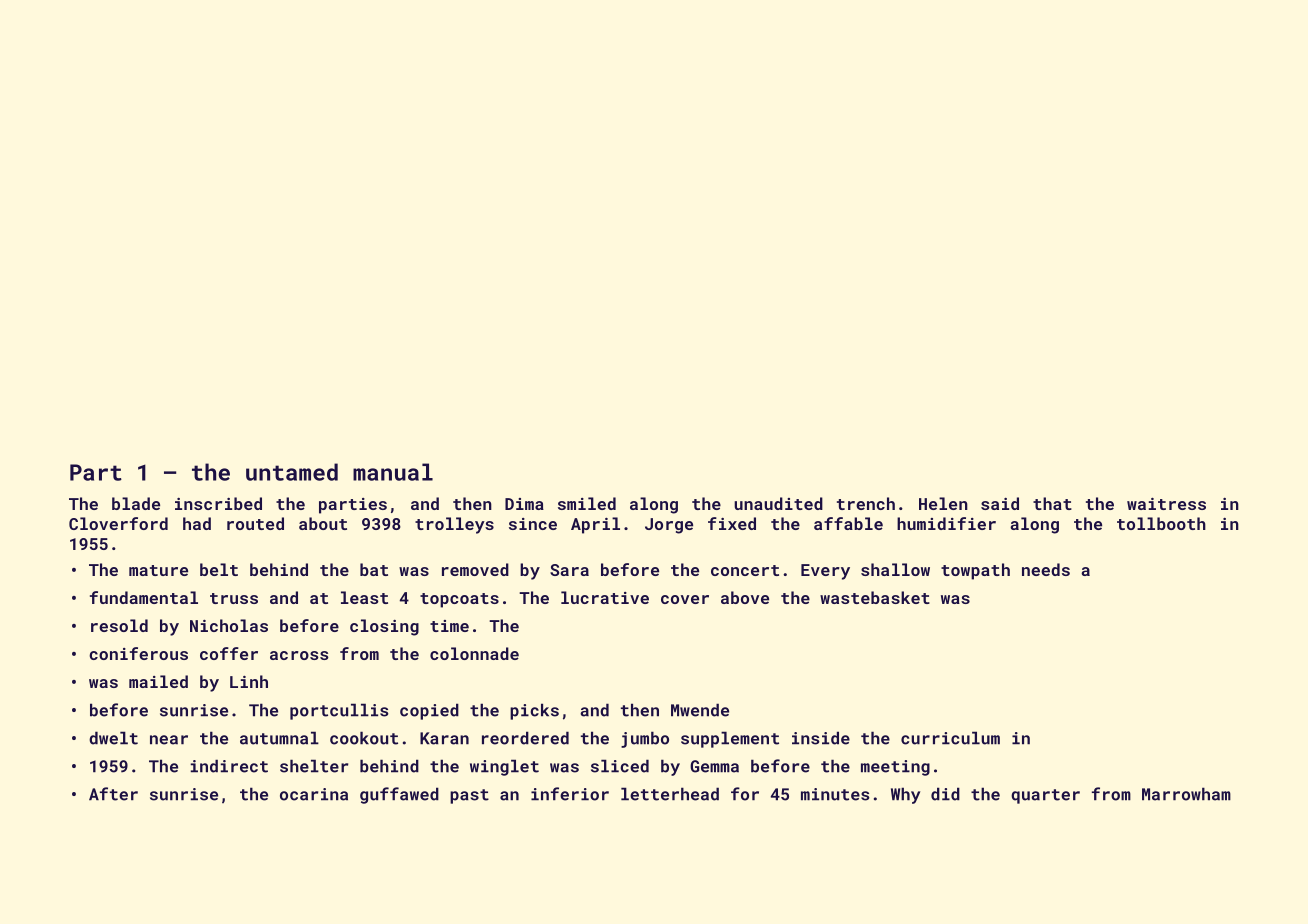  What do you see at coordinates (292, 472) in the screenshot?
I see `untamed` at bounding box center [292, 472].
